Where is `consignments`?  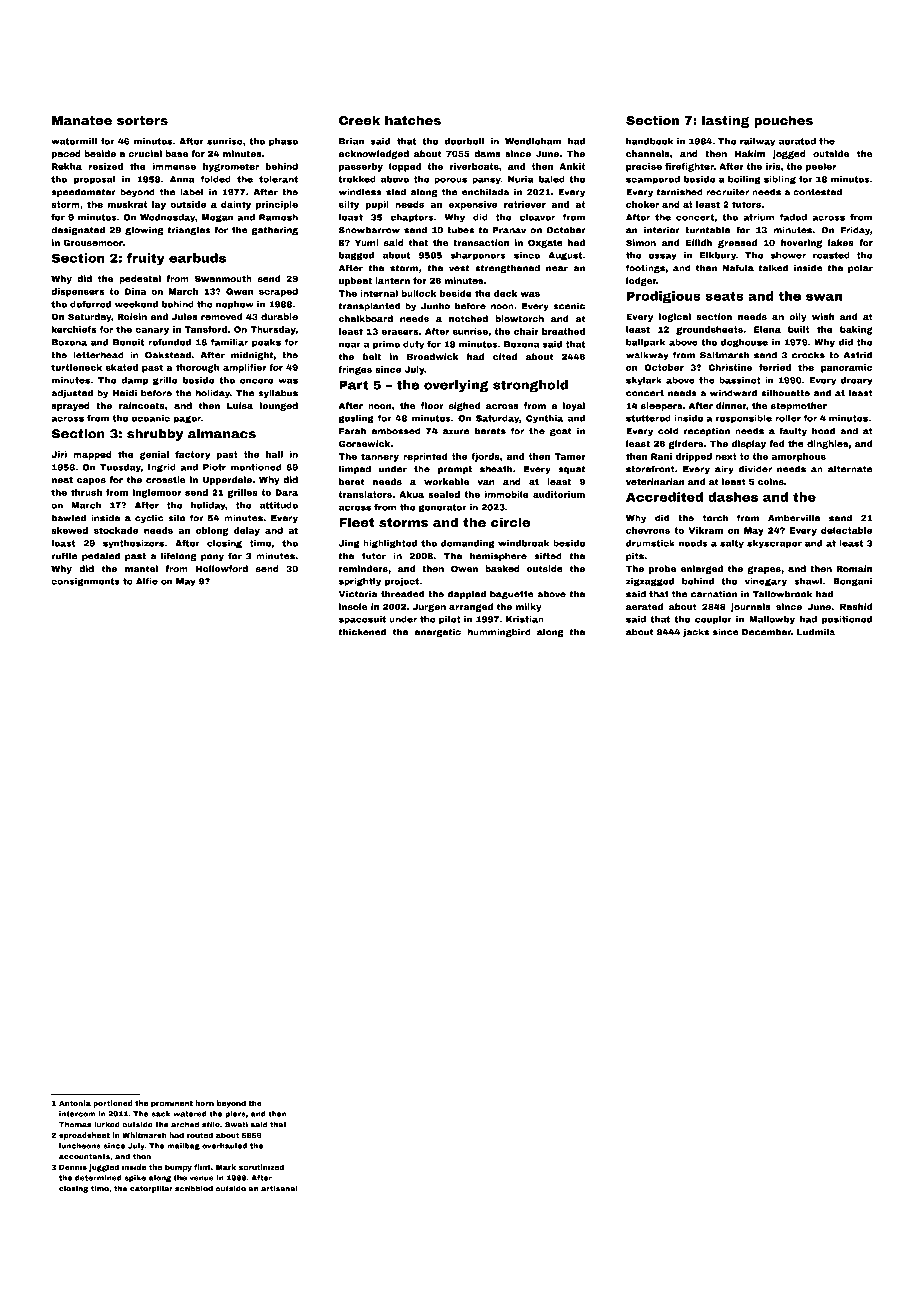
consignments is located at coordinates (85, 582).
